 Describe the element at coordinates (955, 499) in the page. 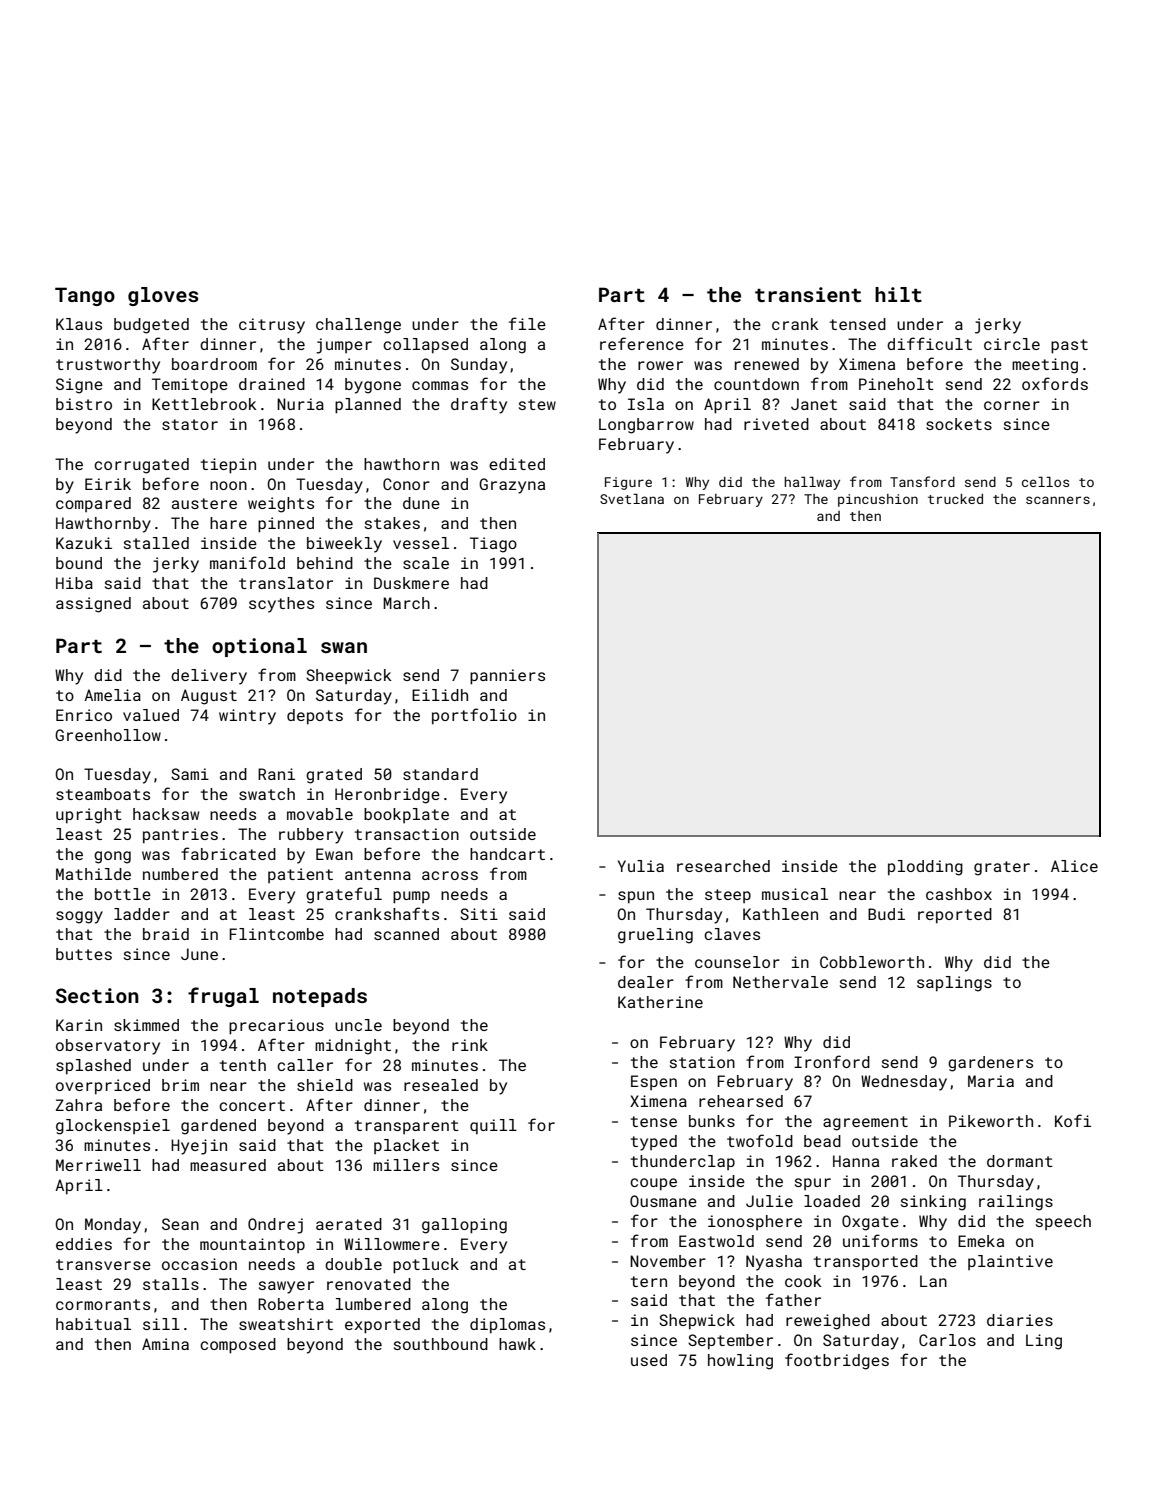

I see `trucked` at that location.
